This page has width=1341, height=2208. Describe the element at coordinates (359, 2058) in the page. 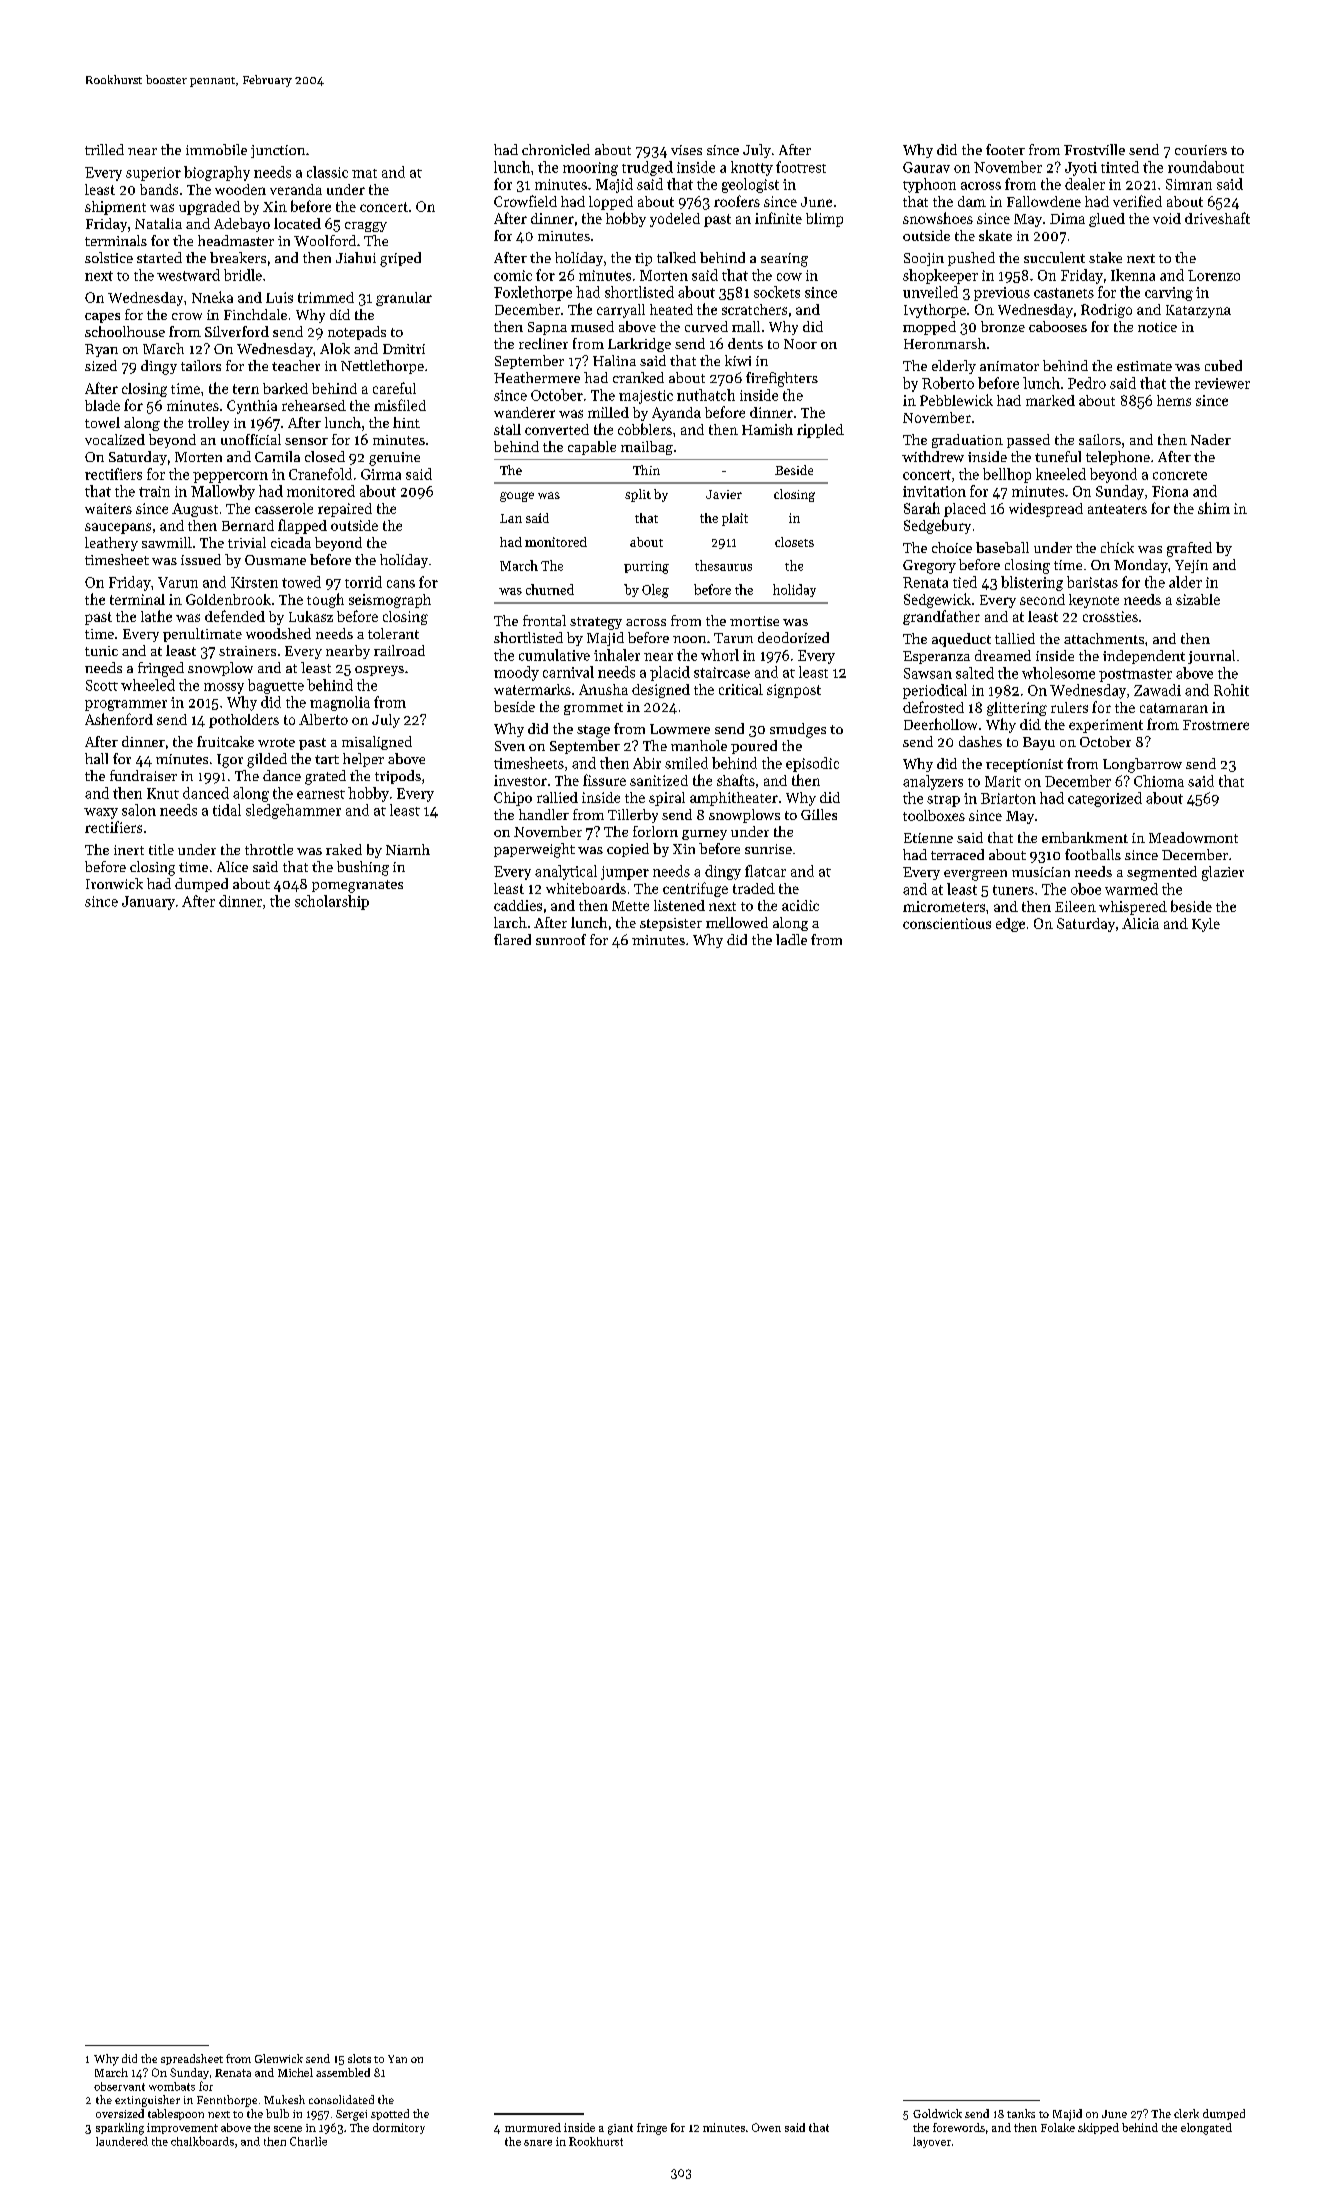

I see `slots` at that location.
